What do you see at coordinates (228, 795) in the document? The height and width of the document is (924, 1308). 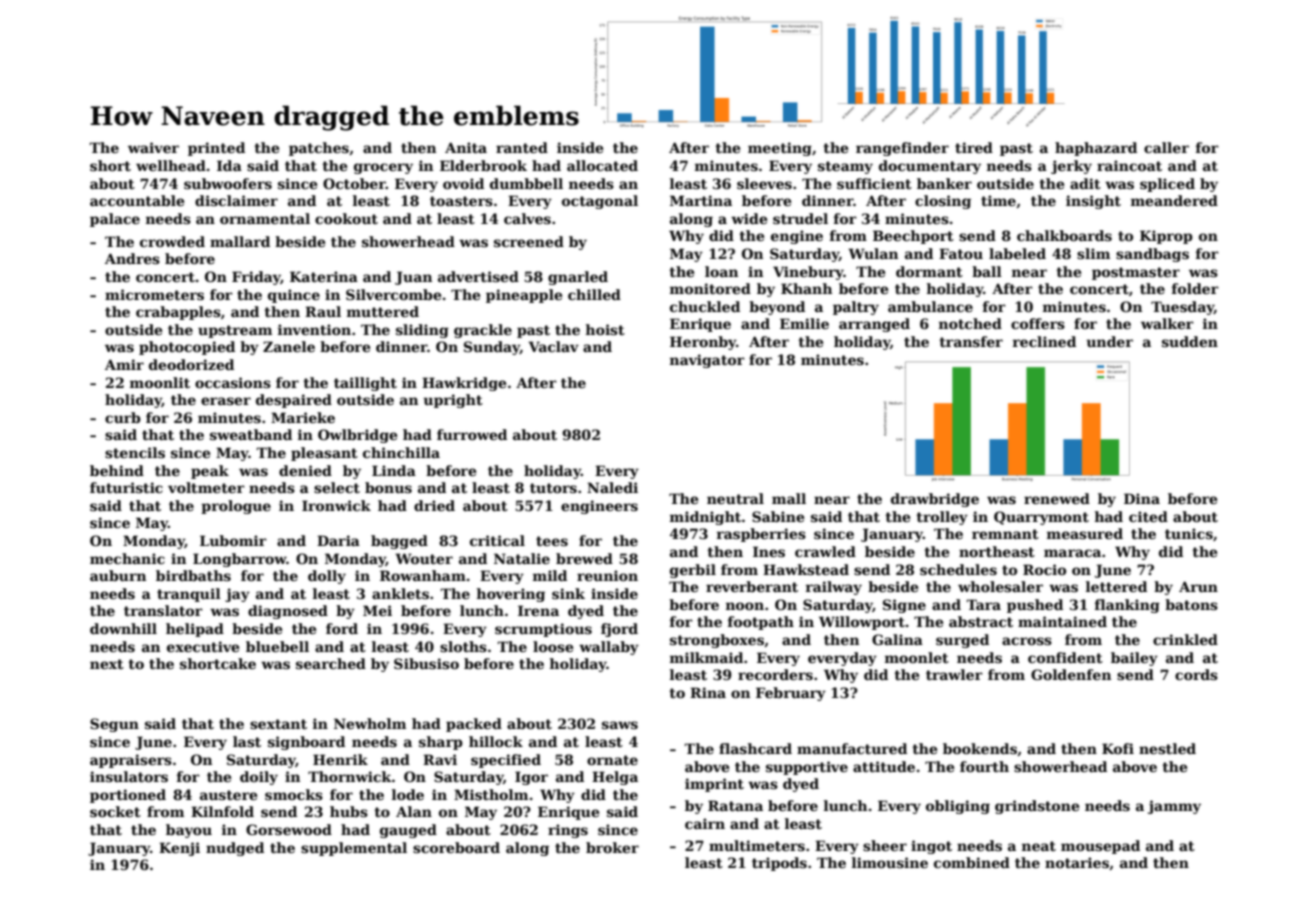 I see `austere` at bounding box center [228, 795].
